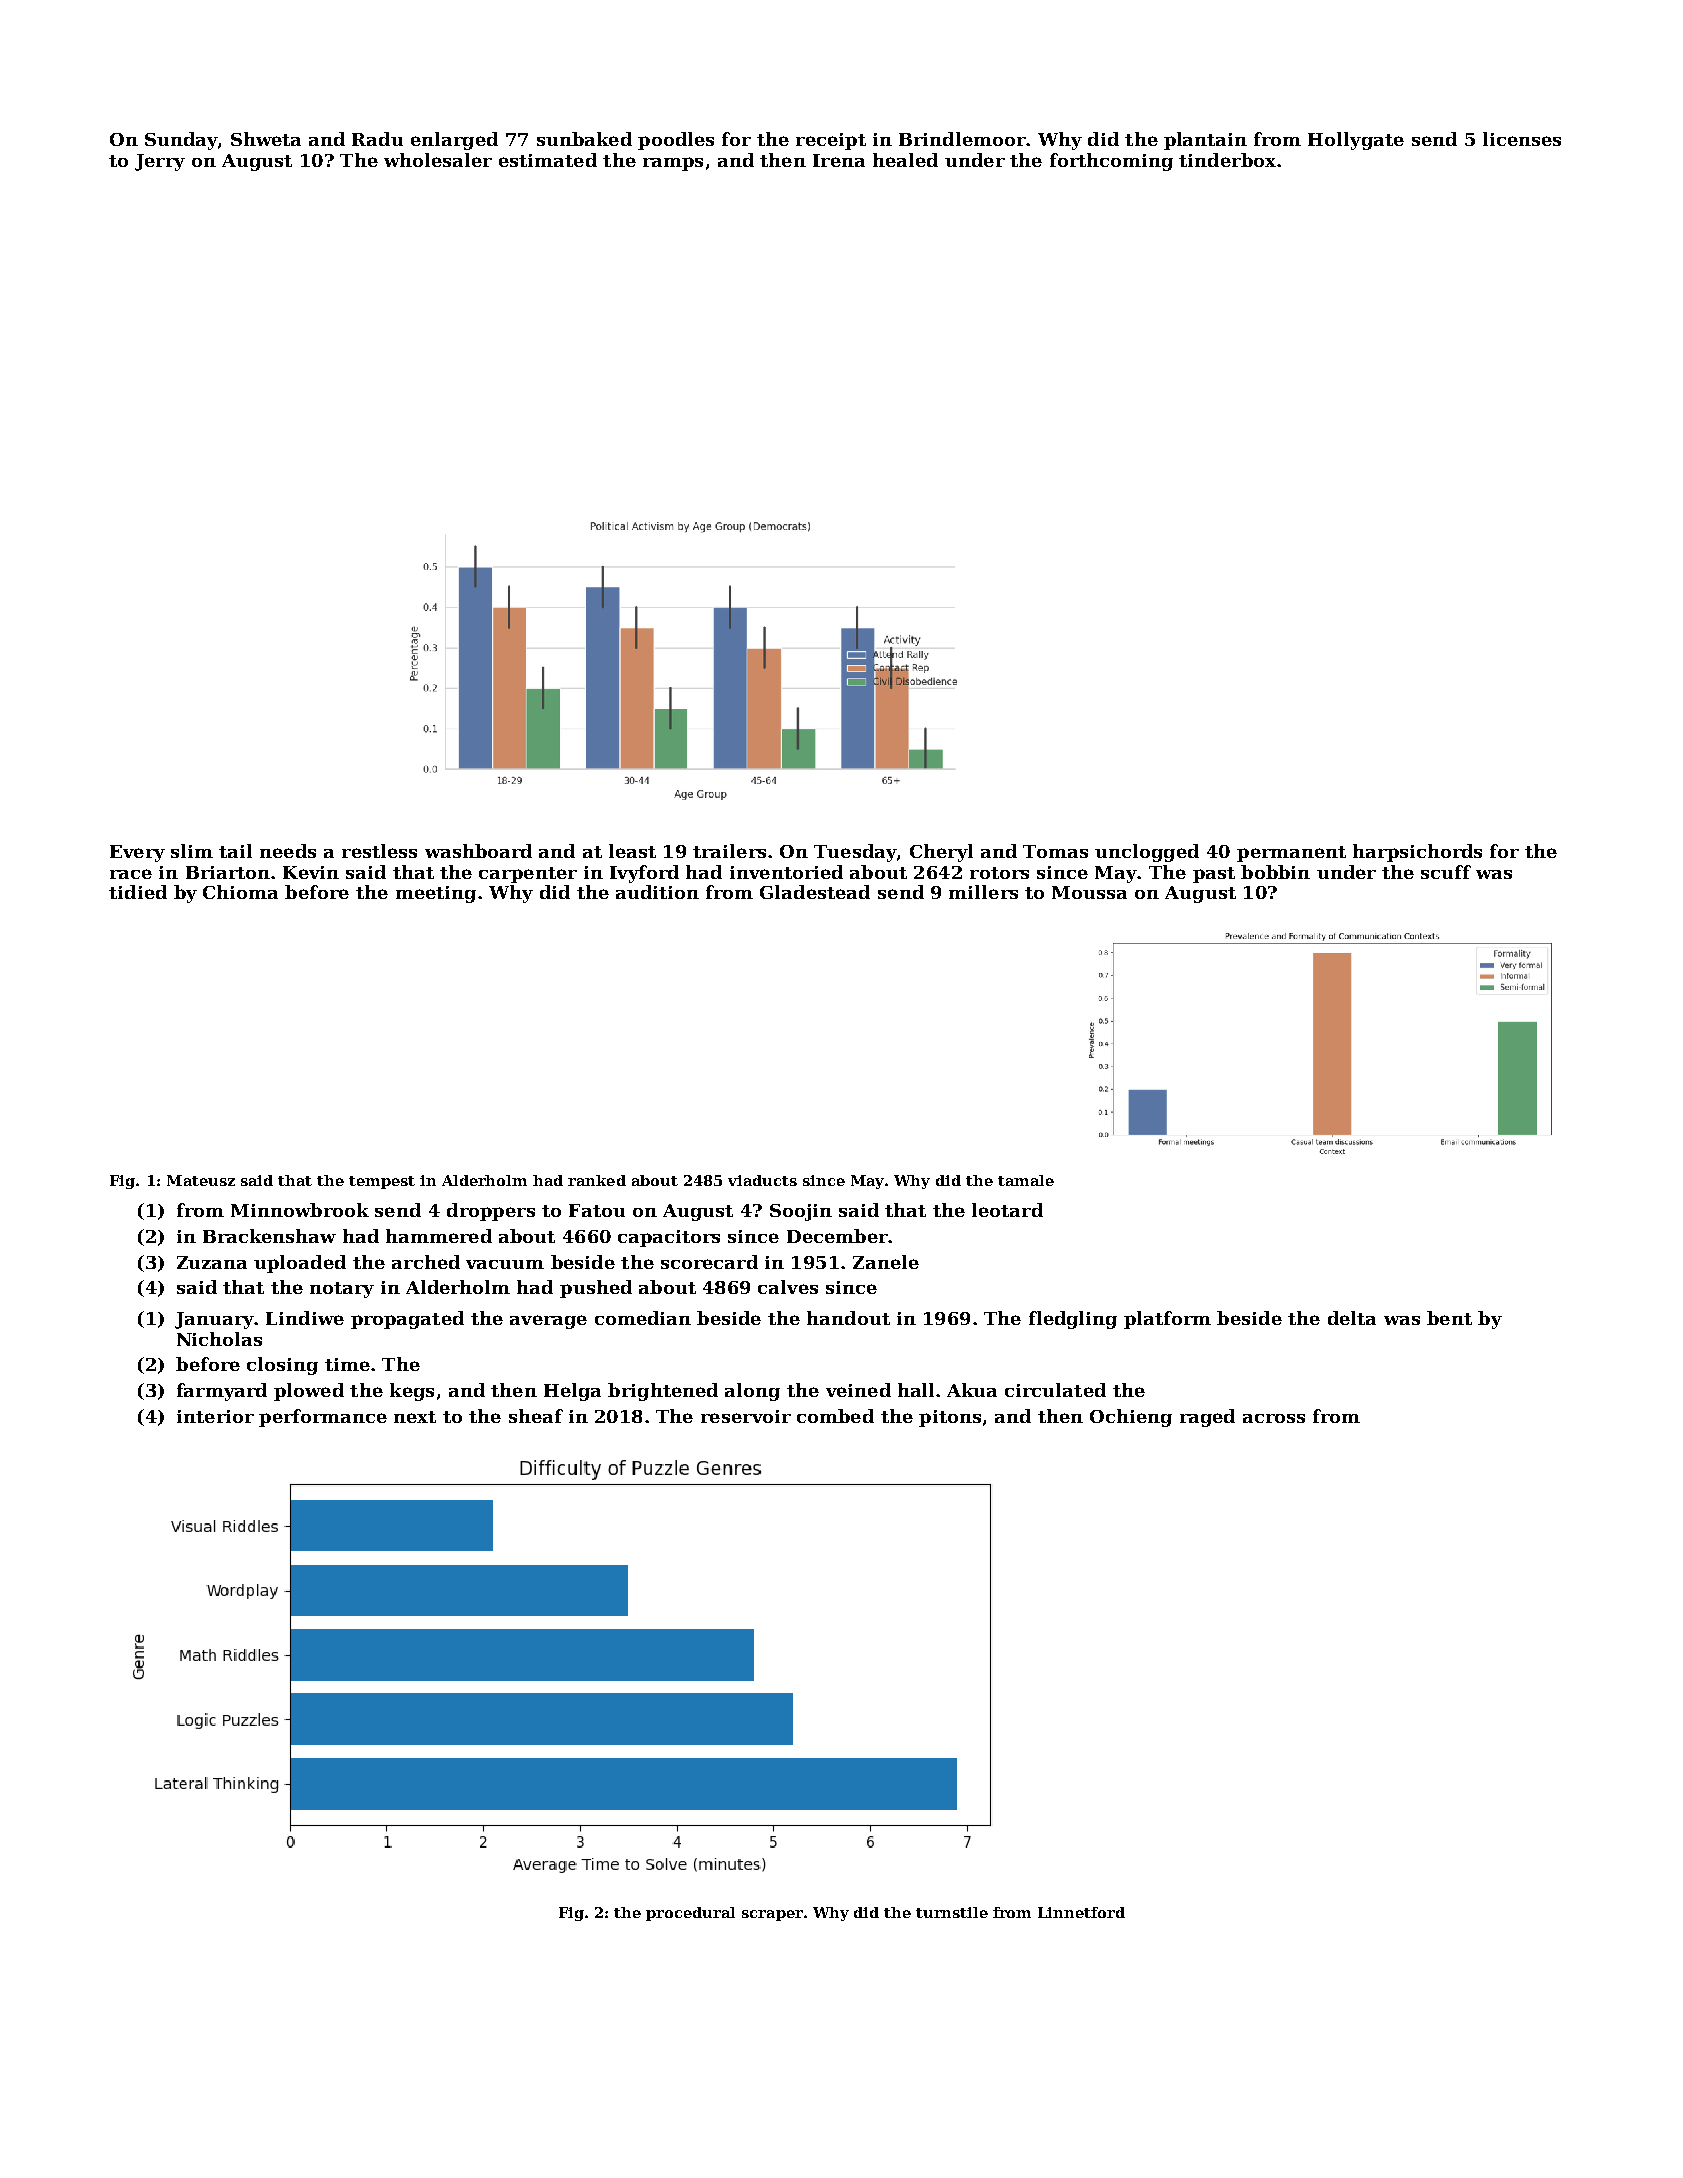 The width and height of the screenshot is (1683, 2178). Describe the element at coordinates (1522, 139) in the screenshot. I see `licenses` at that location.
